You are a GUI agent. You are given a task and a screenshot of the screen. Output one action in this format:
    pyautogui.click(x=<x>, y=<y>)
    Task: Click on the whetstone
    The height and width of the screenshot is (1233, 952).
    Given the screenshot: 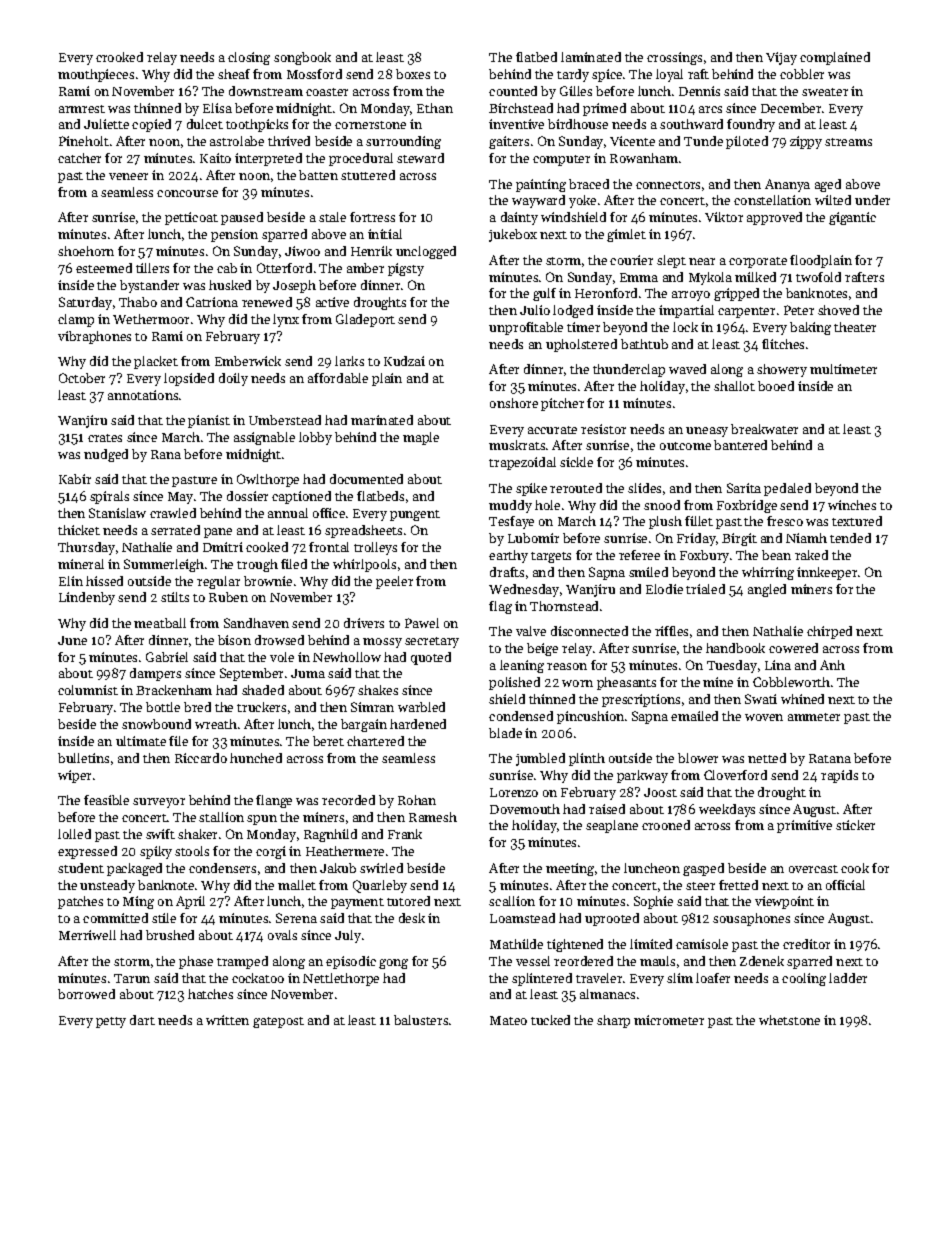 What is the action you would take?
    pyautogui.click(x=789, y=1020)
